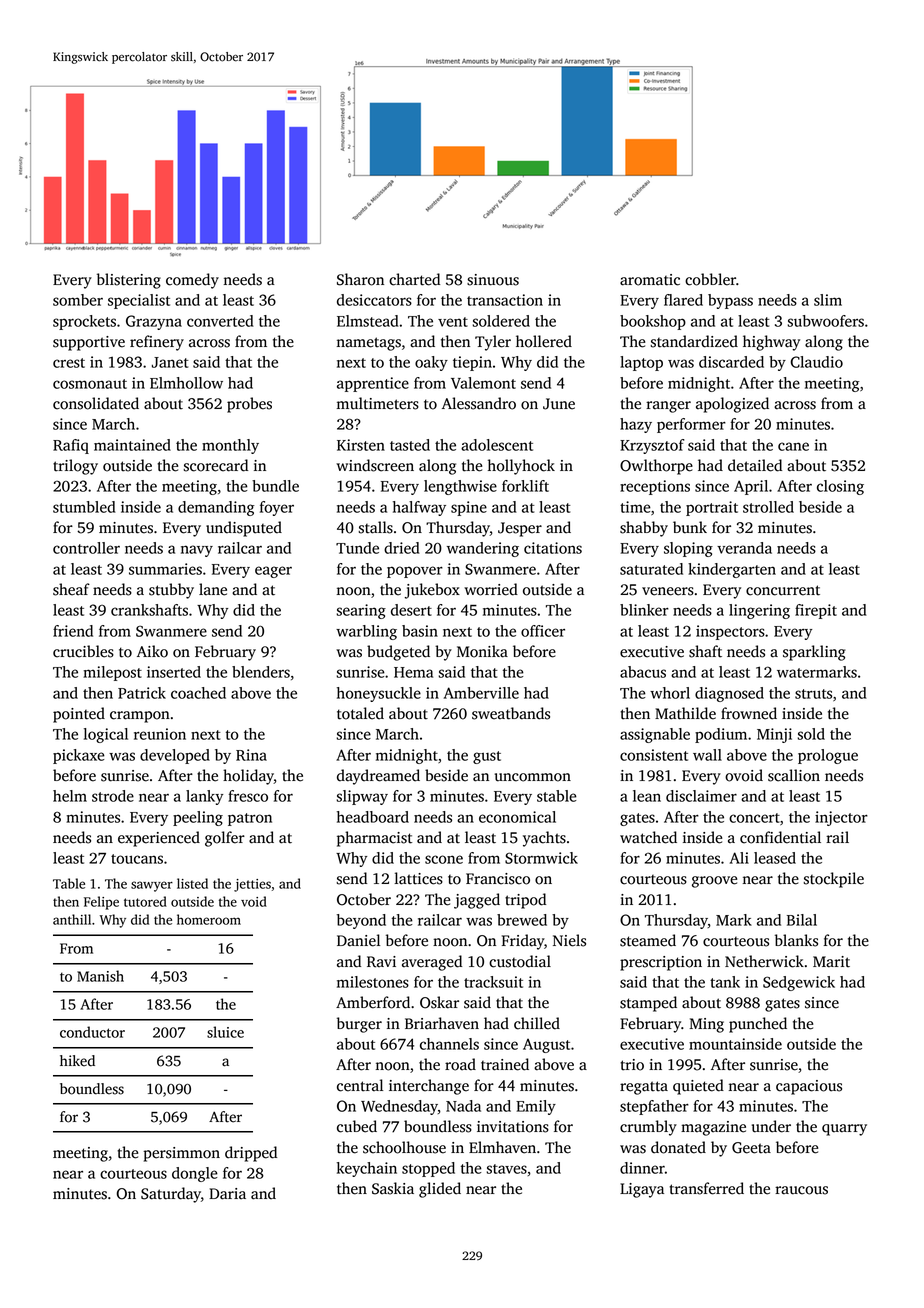  I want to click on prologue, so click(828, 756).
